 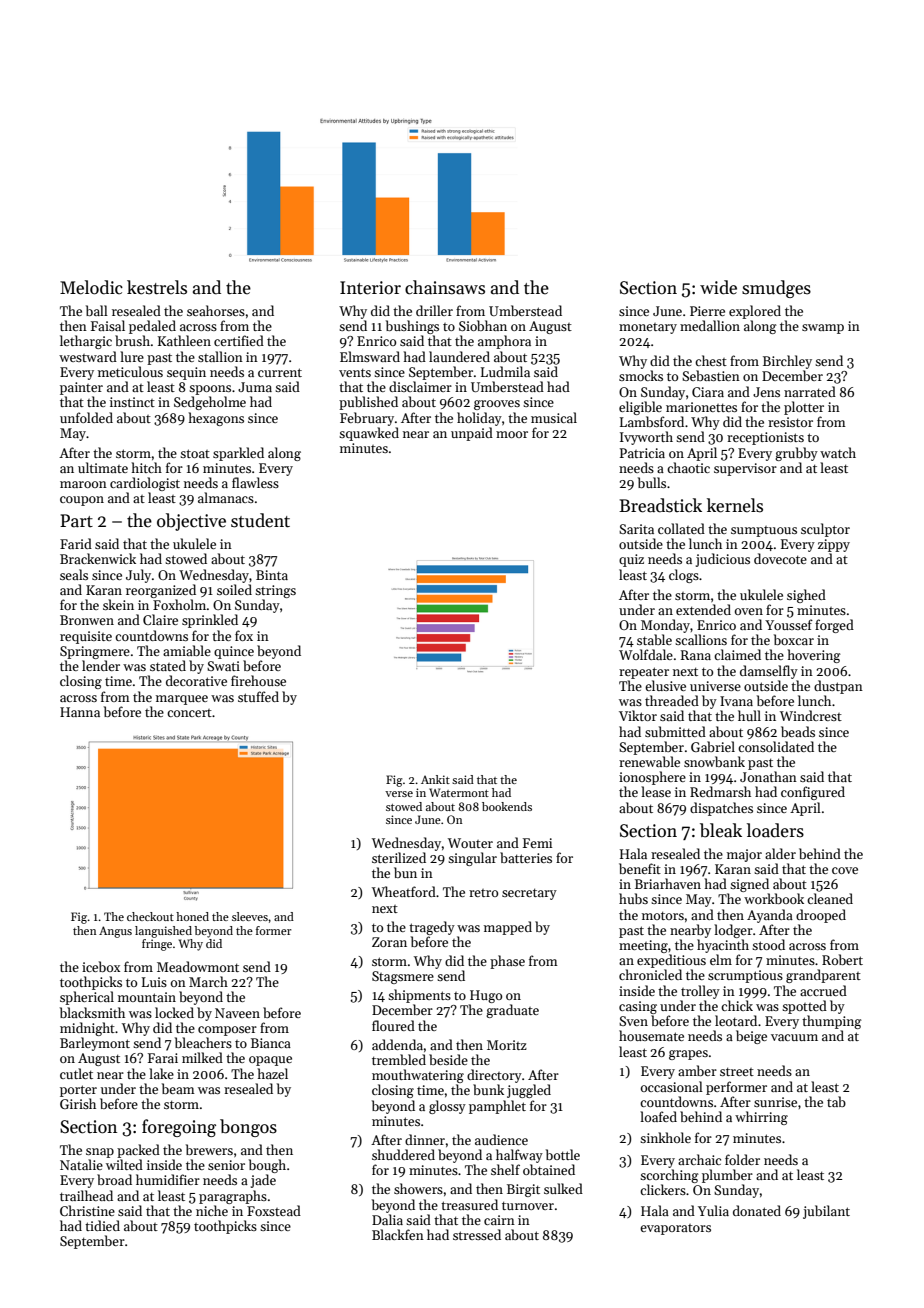 I want to click on collated, so click(x=681, y=528).
